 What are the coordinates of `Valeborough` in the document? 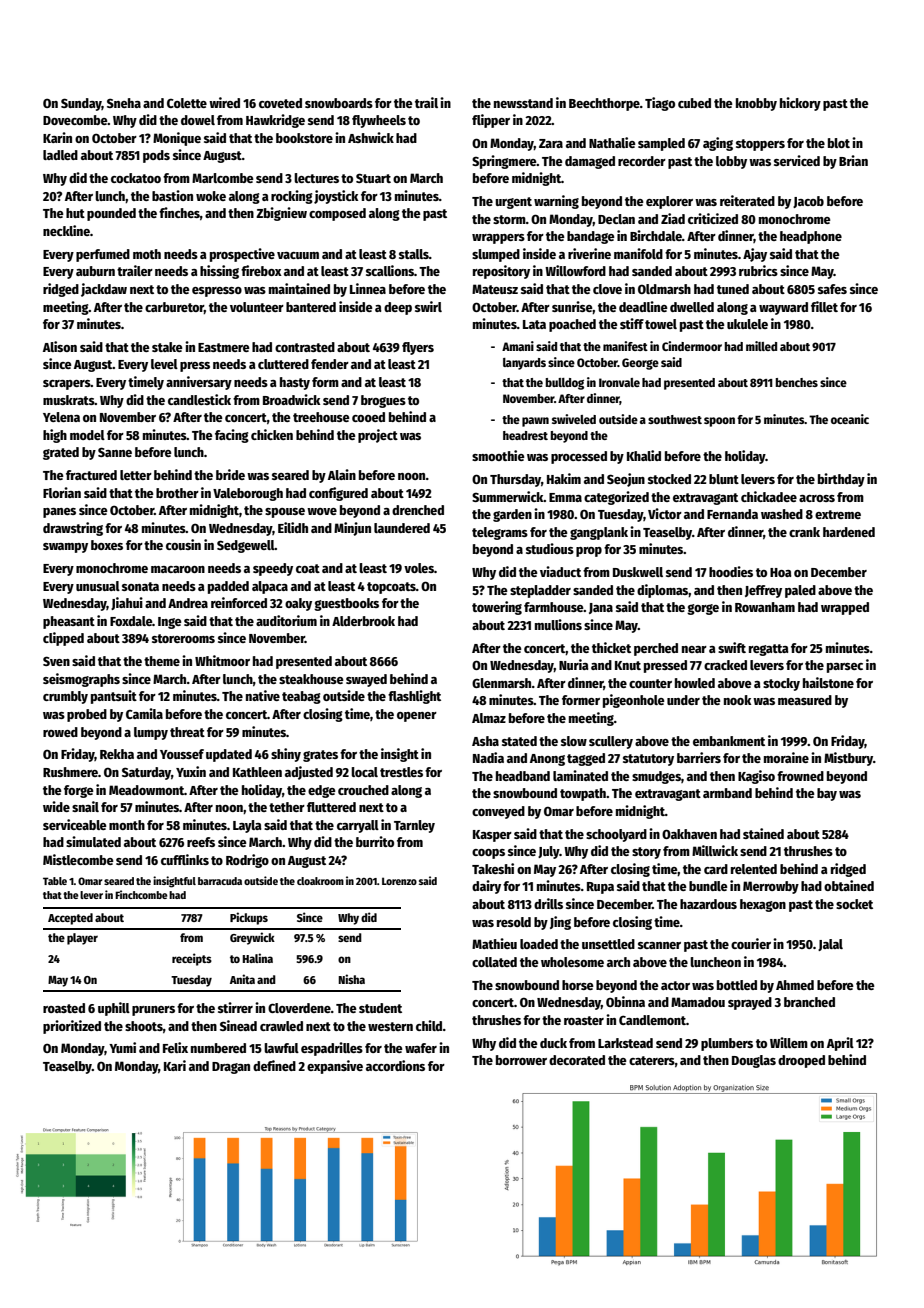 It's located at (248, 494).
